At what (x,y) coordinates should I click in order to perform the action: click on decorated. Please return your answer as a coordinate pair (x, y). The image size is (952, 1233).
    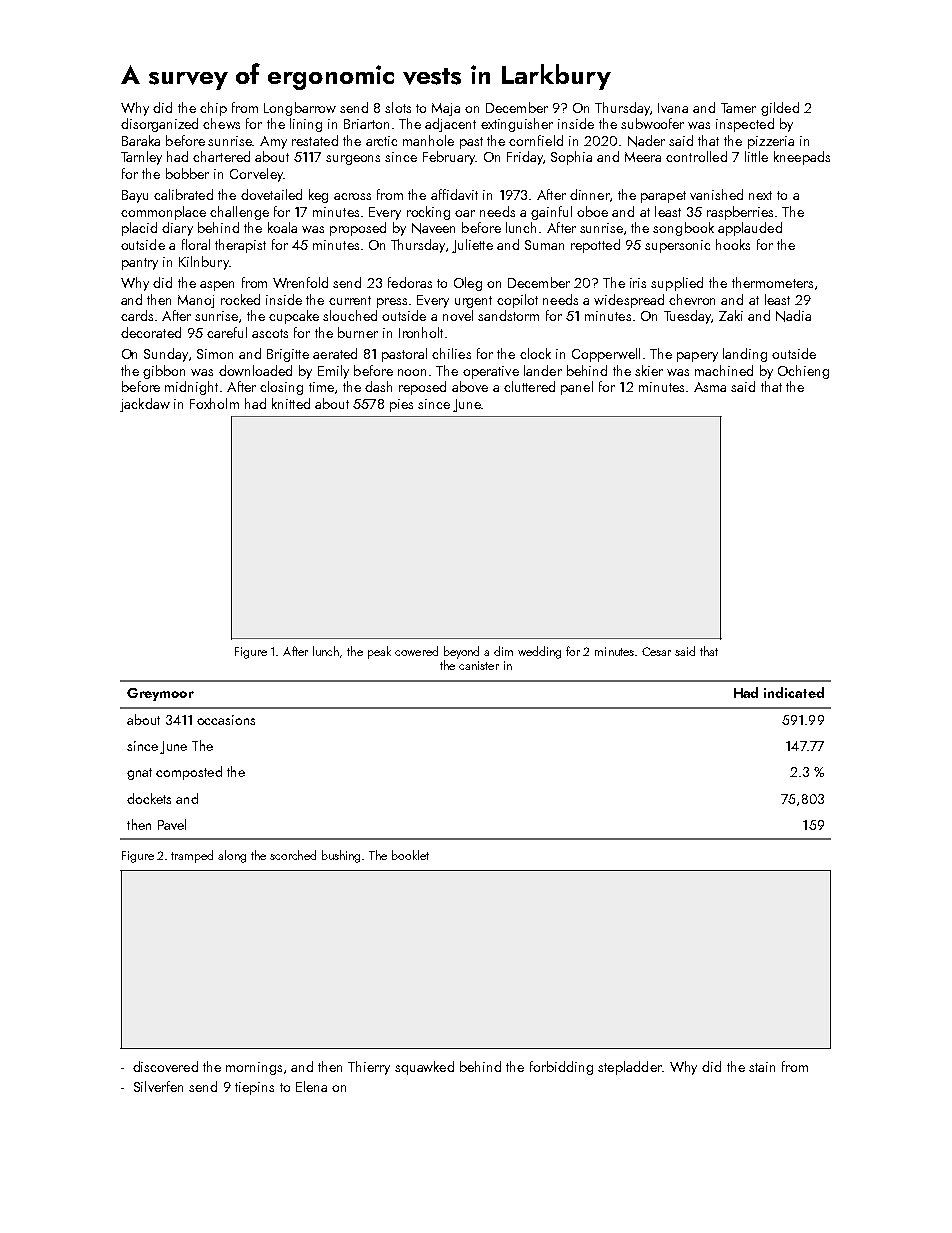
    Looking at the image, I should click on (151, 332).
